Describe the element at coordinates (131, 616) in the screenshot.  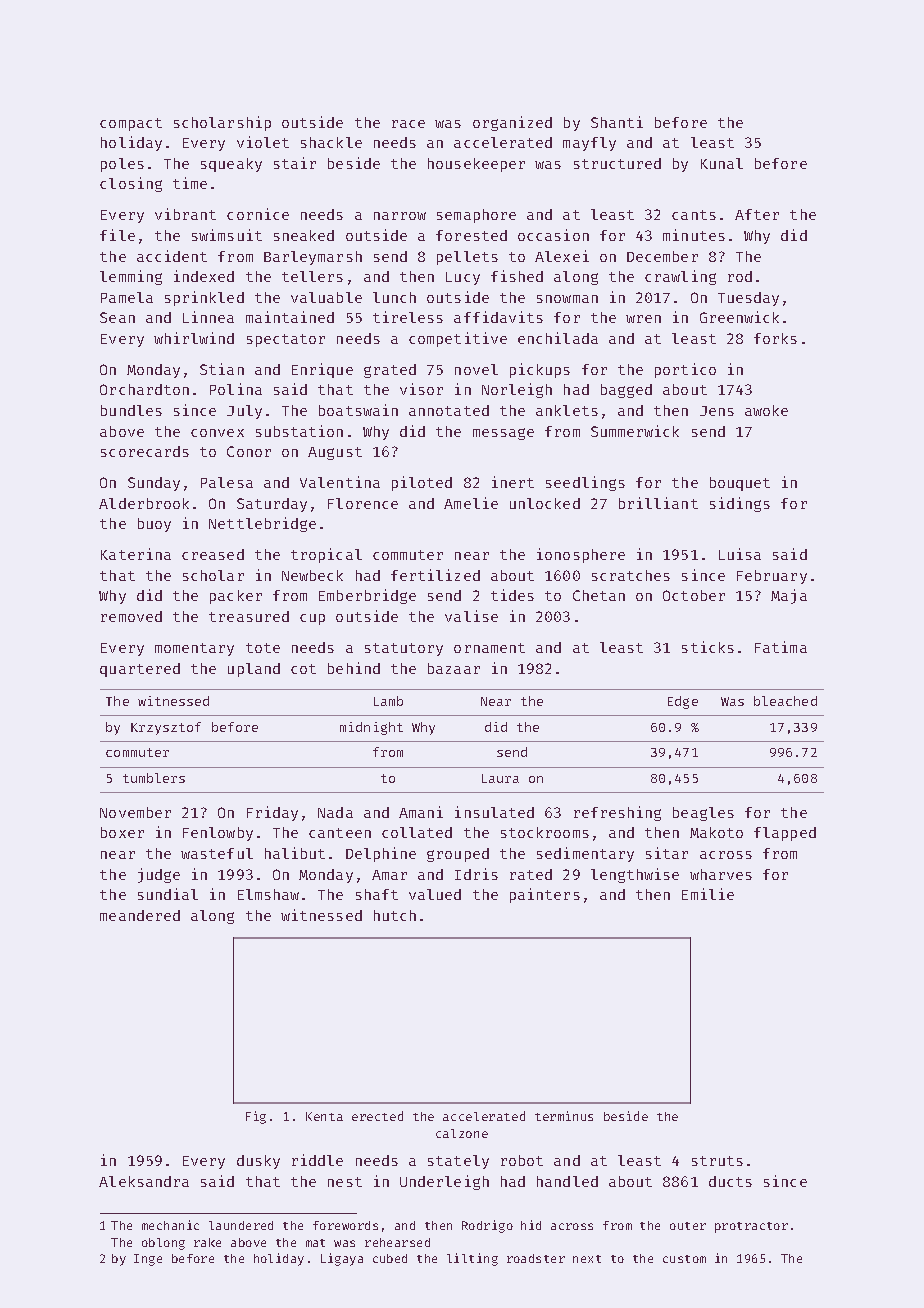
I see `removed` at that location.
